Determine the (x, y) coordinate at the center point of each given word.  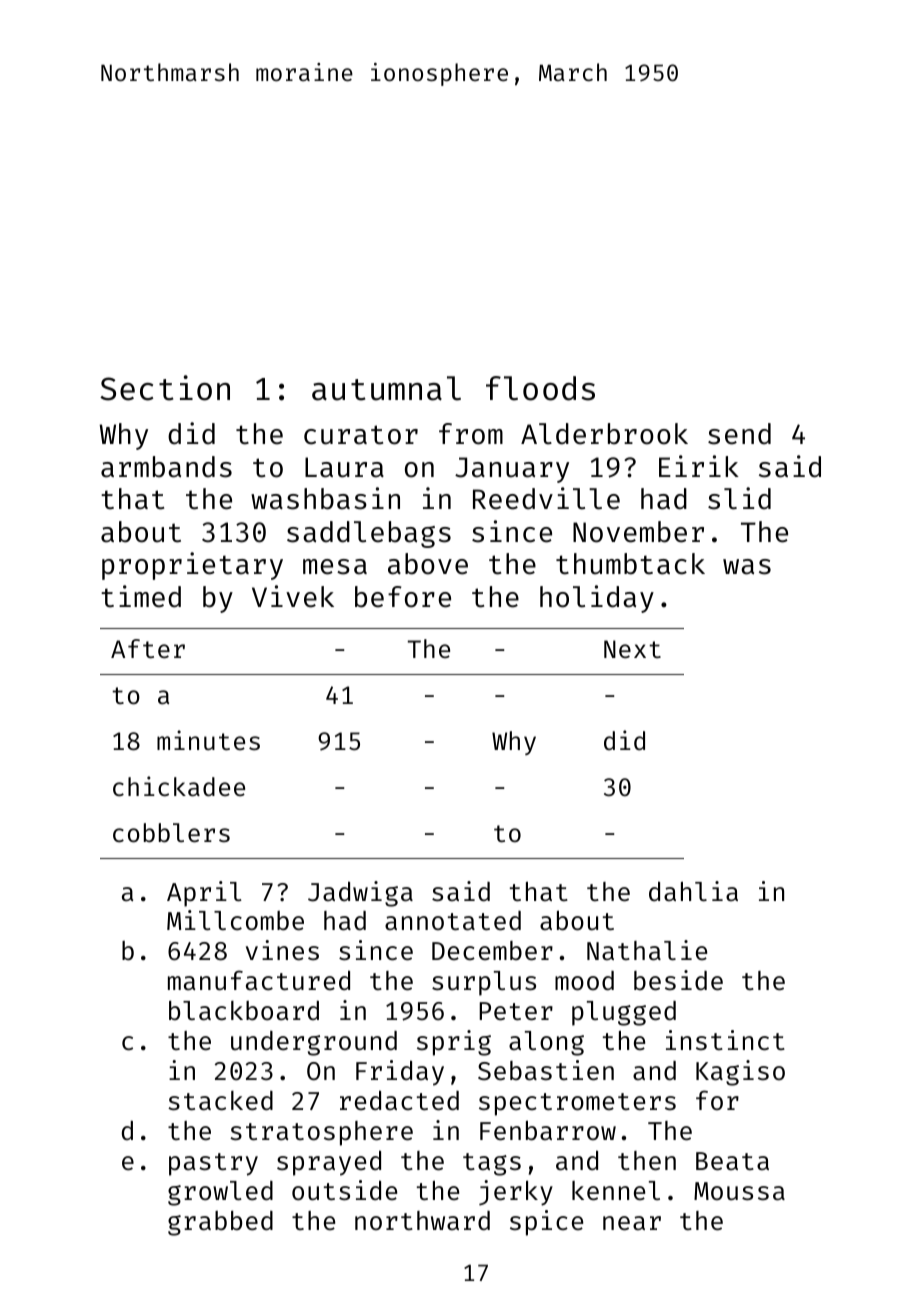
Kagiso (740, 1073)
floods (540, 388)
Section (165, 388)
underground (314, 1043)
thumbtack (630, 564)
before (403, 597)
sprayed (329, 1163)
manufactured (259, 980)
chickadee (179, 786)
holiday (597, 599)
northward (422, 1221)
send (739, 434)
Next (632, 649)
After (148, 649)
